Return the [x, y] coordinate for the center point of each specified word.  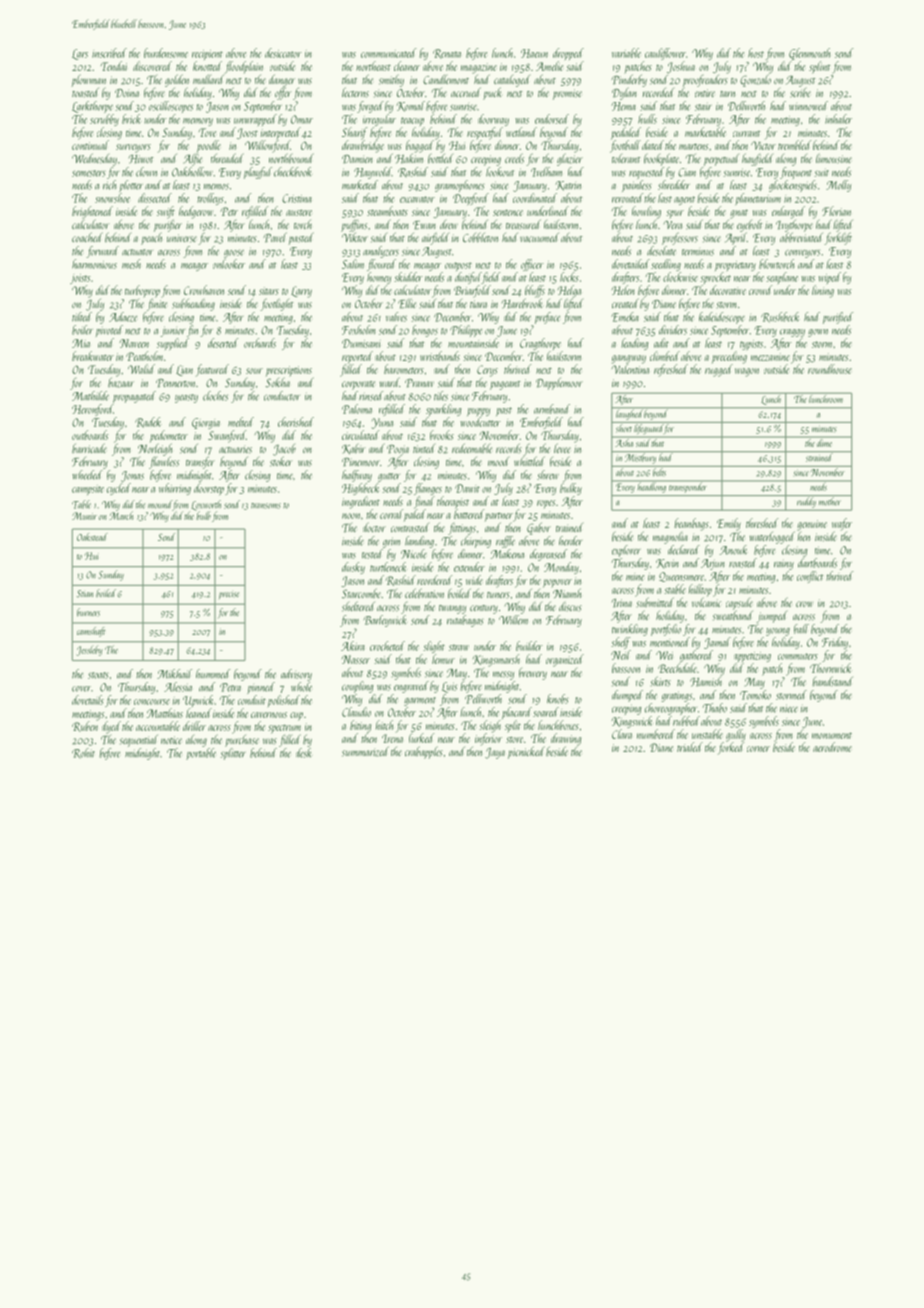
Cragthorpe [540, 344]
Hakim [409, 158]
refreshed [671, 370]
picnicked [526, 752]
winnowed [808, 106]
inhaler [838, 119]
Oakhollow [192, 172]
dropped [568, 54]
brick [131, 119]
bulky [571, 489]
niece [789, 708]
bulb [203, 515]
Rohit [83, 753]
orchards [260, 343]
